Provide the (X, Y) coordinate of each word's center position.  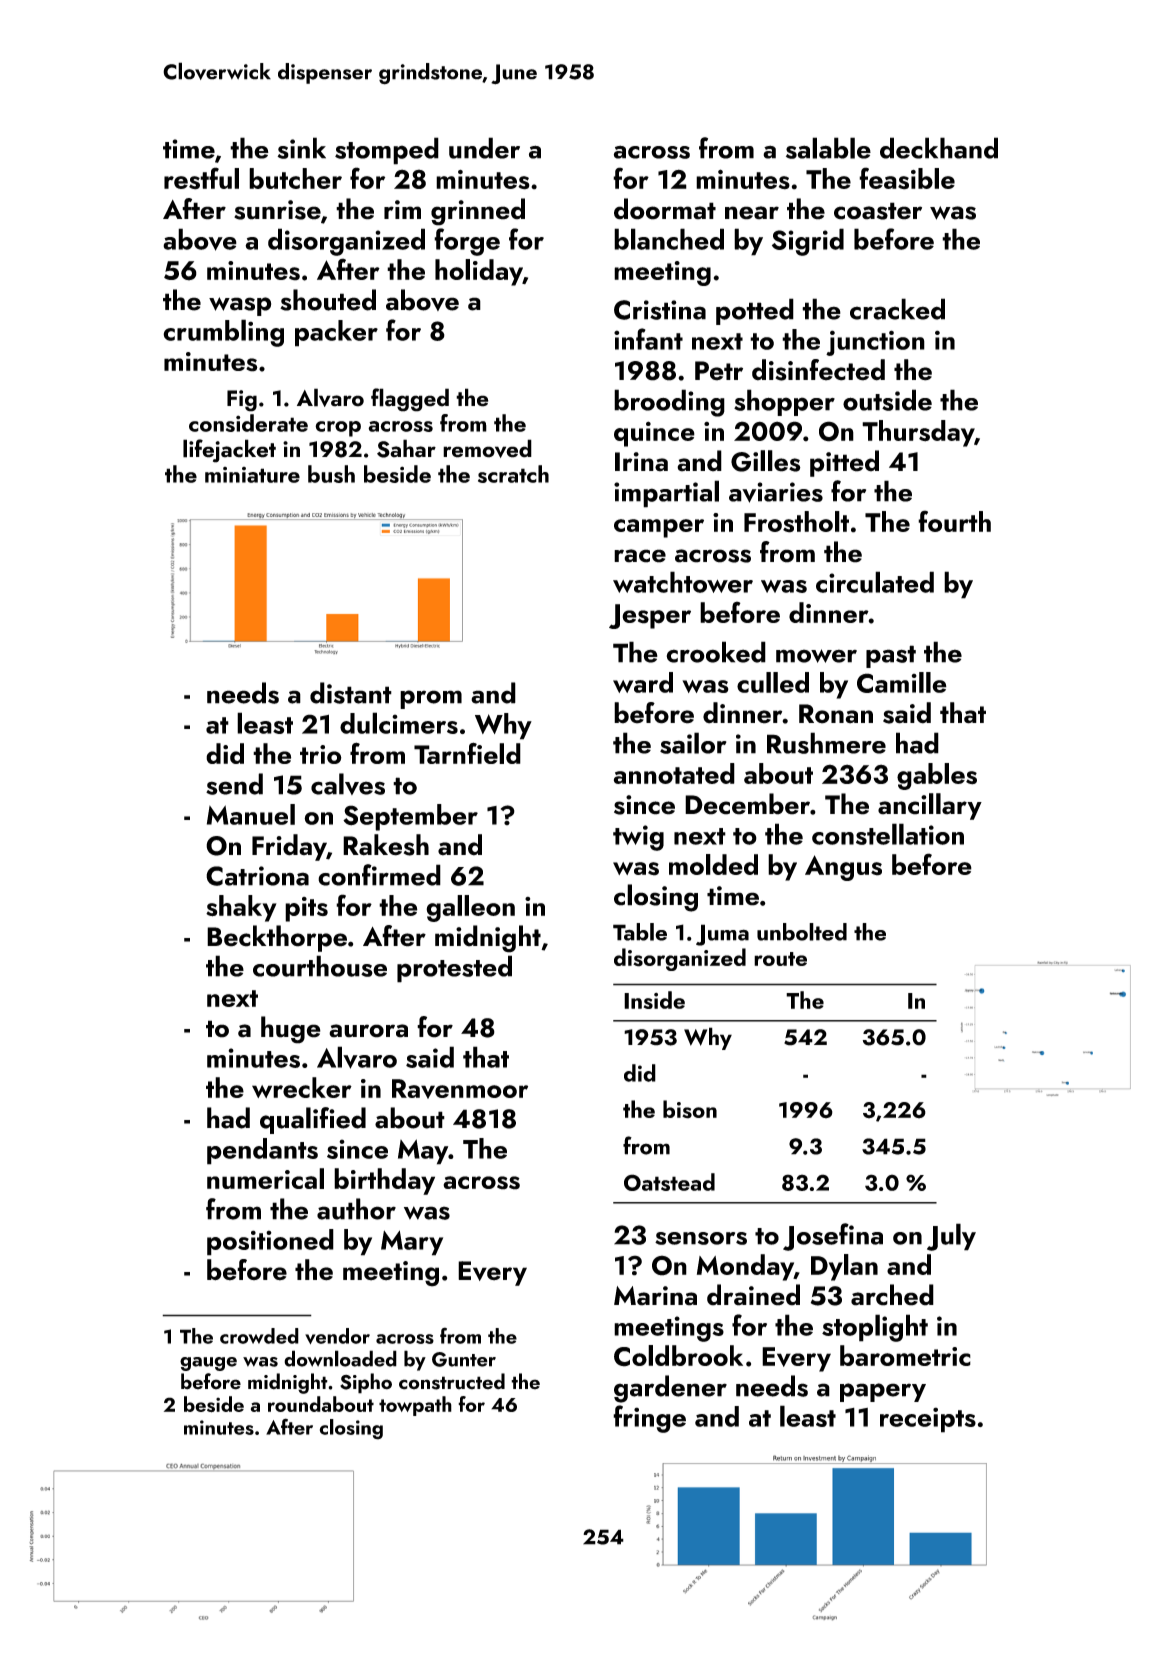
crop (338, 429)
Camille (902, 682)
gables (937, 776)
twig (638, 838)
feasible (907, 178)
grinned (478, 212)
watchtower (683, 582)
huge (291, 1030)
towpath (415, 1406)
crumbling (223, 333)
